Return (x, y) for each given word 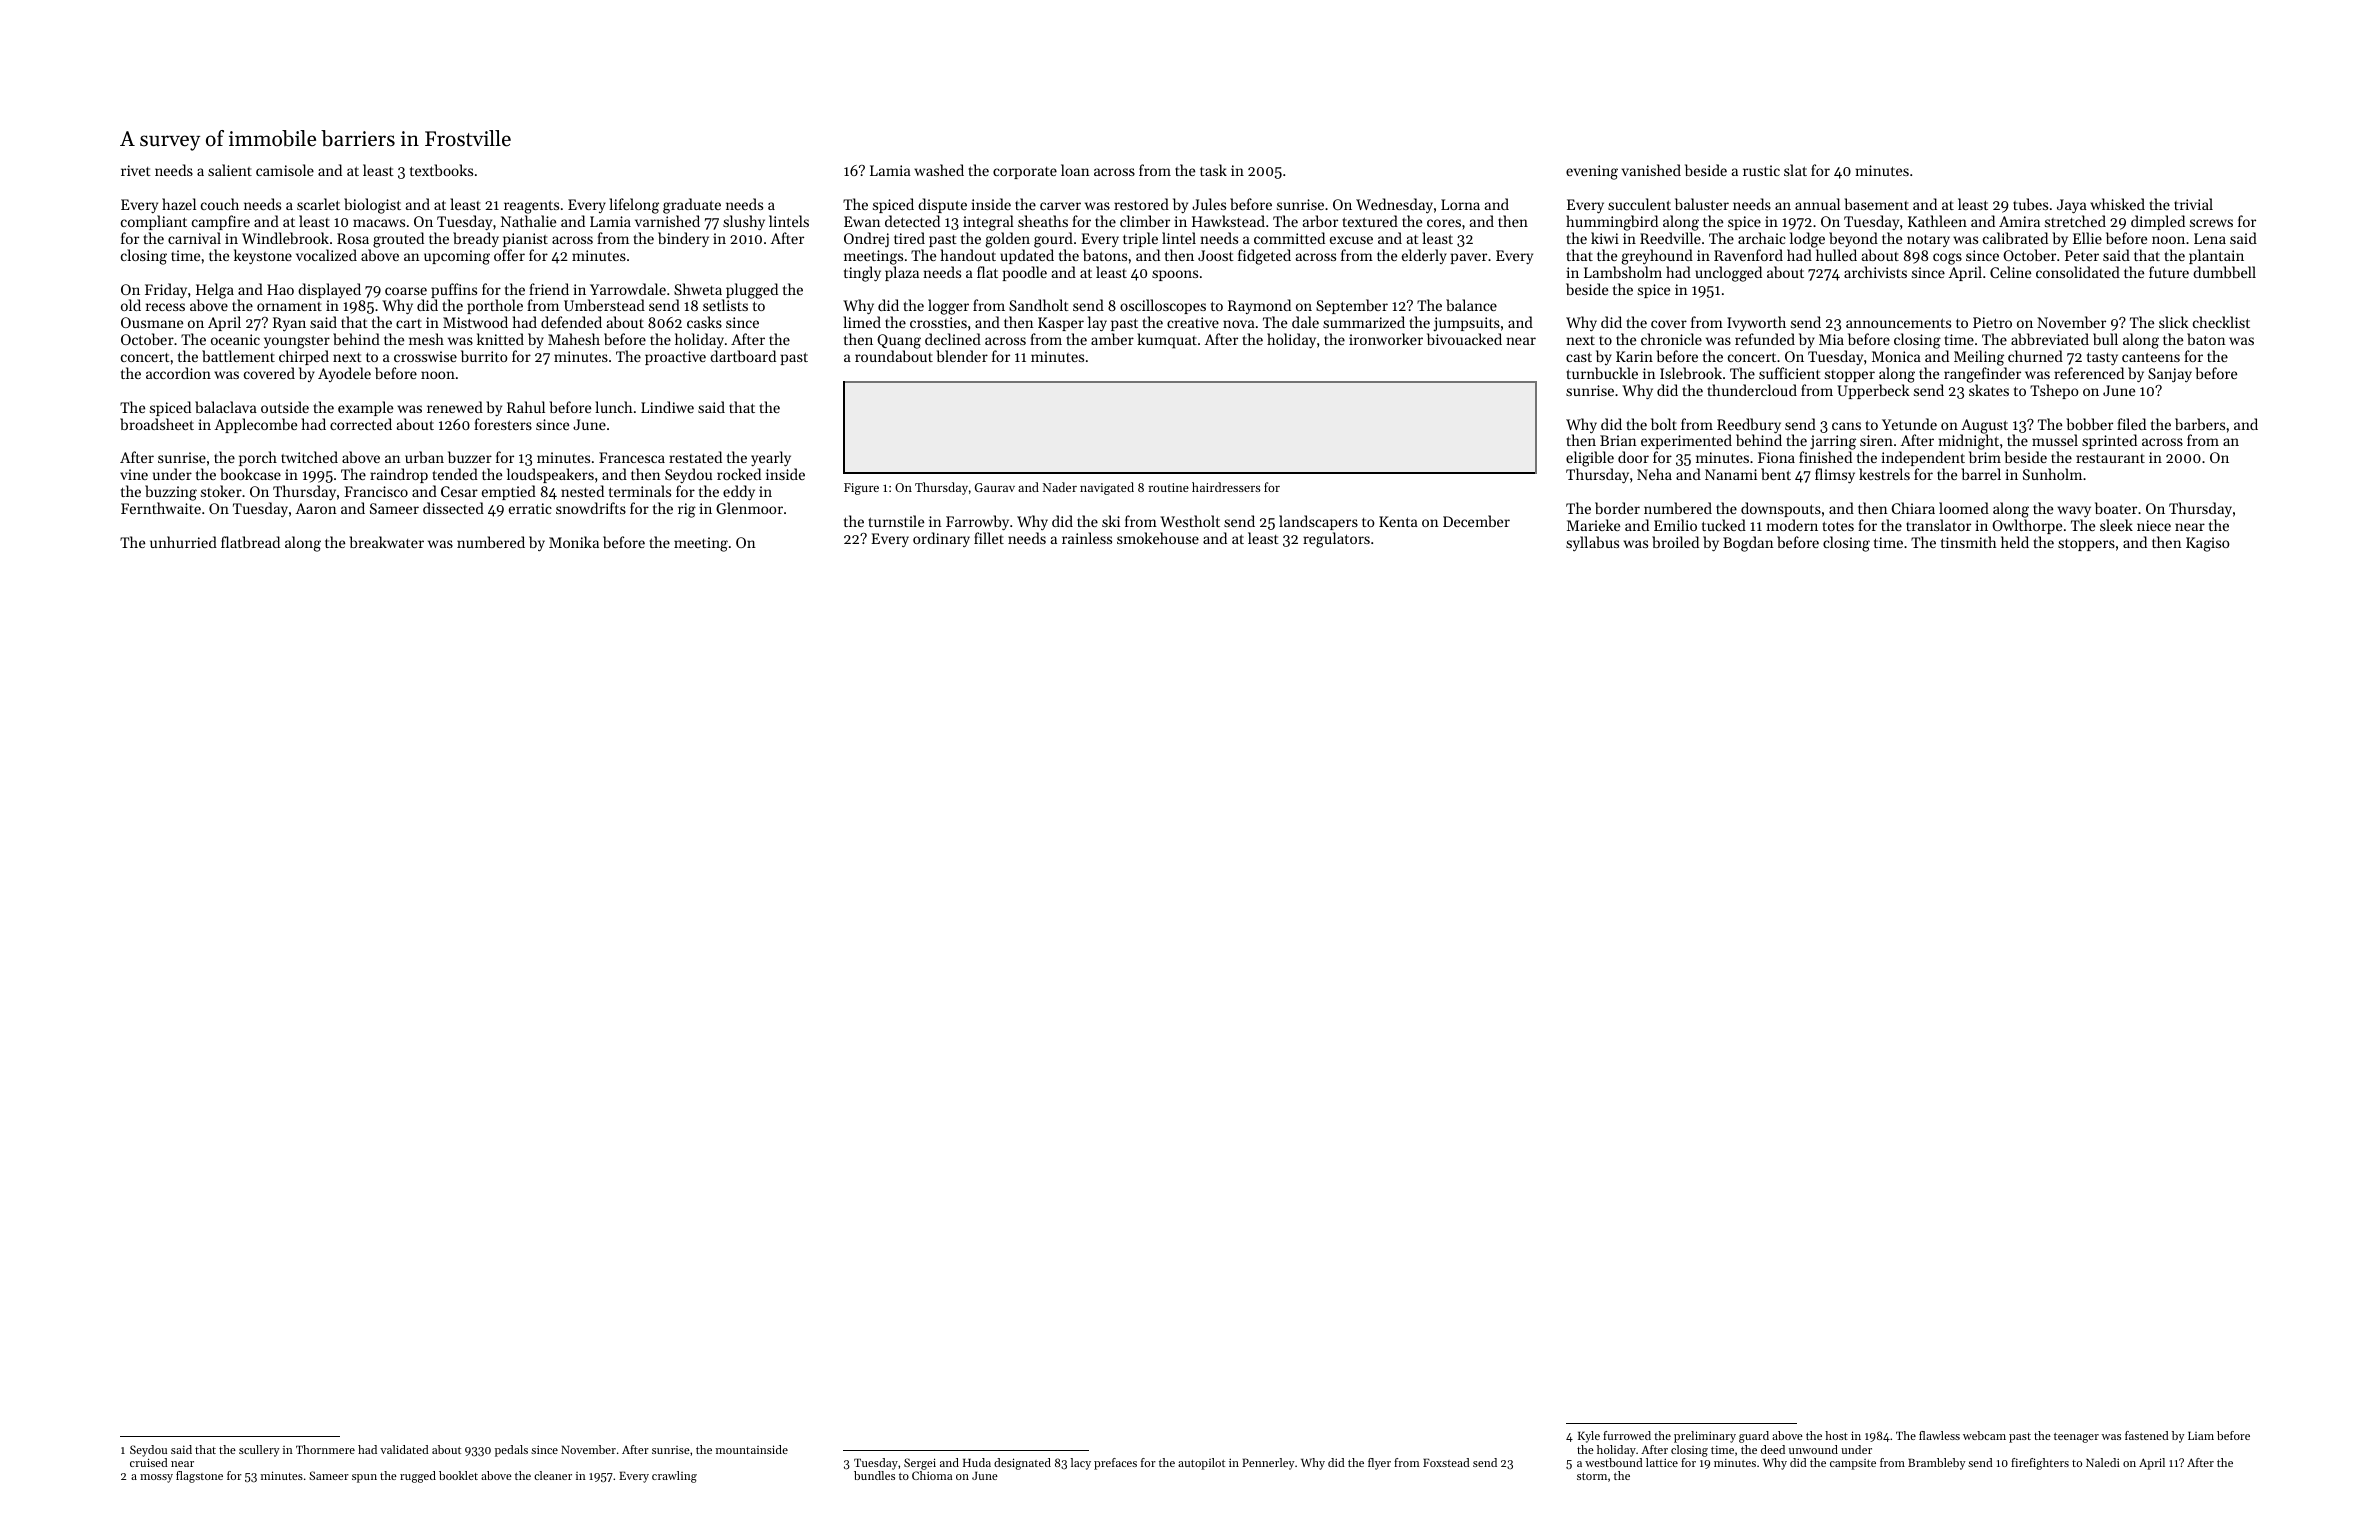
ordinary (941, 539)
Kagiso (2208, 544)
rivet (136, 170)
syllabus (1592, 543)
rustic (1761, 170)
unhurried (183, 542)
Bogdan (1748, 544)
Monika (574, 542)
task (1213, 170)
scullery (259, 1451)
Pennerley (1268, 1464)
